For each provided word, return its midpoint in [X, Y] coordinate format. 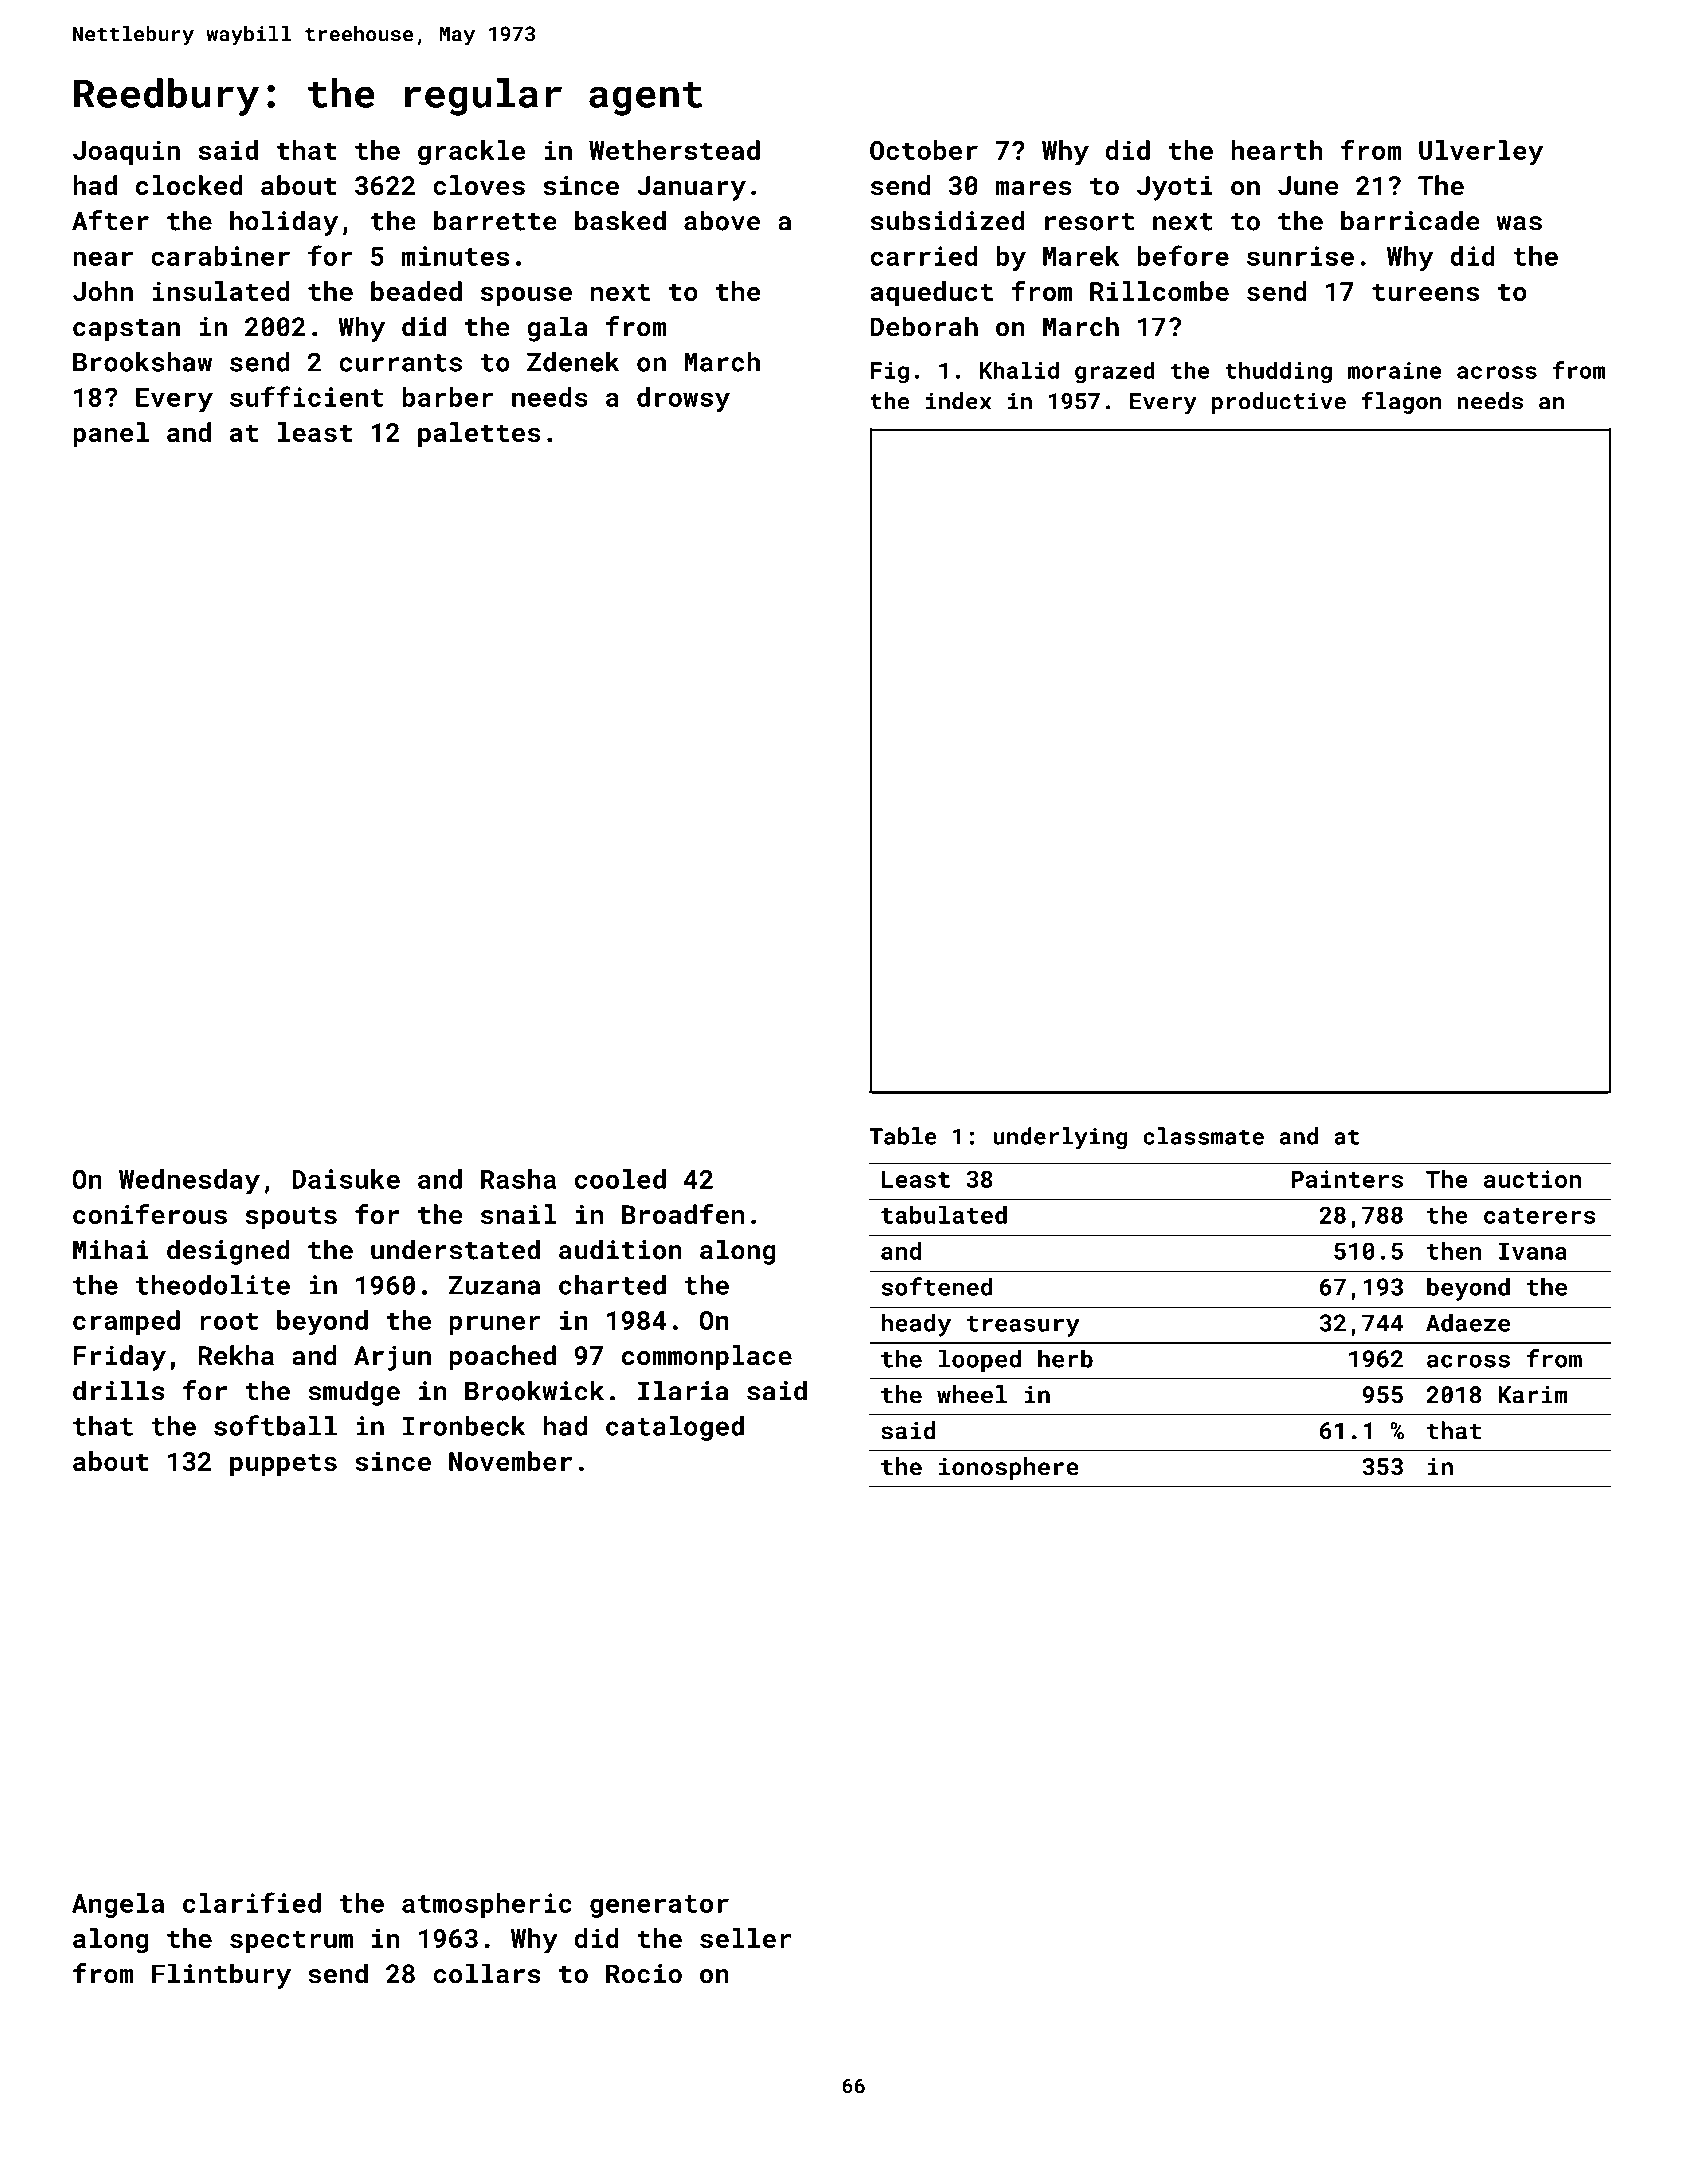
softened [937, 1286]
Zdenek [573, 362]
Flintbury [221, 1976]
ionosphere [1009, 1468]
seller [746, 1938]
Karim [1533, 1395]
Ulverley [1481, 153]
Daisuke [346, 1179]
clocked [189, 185]
